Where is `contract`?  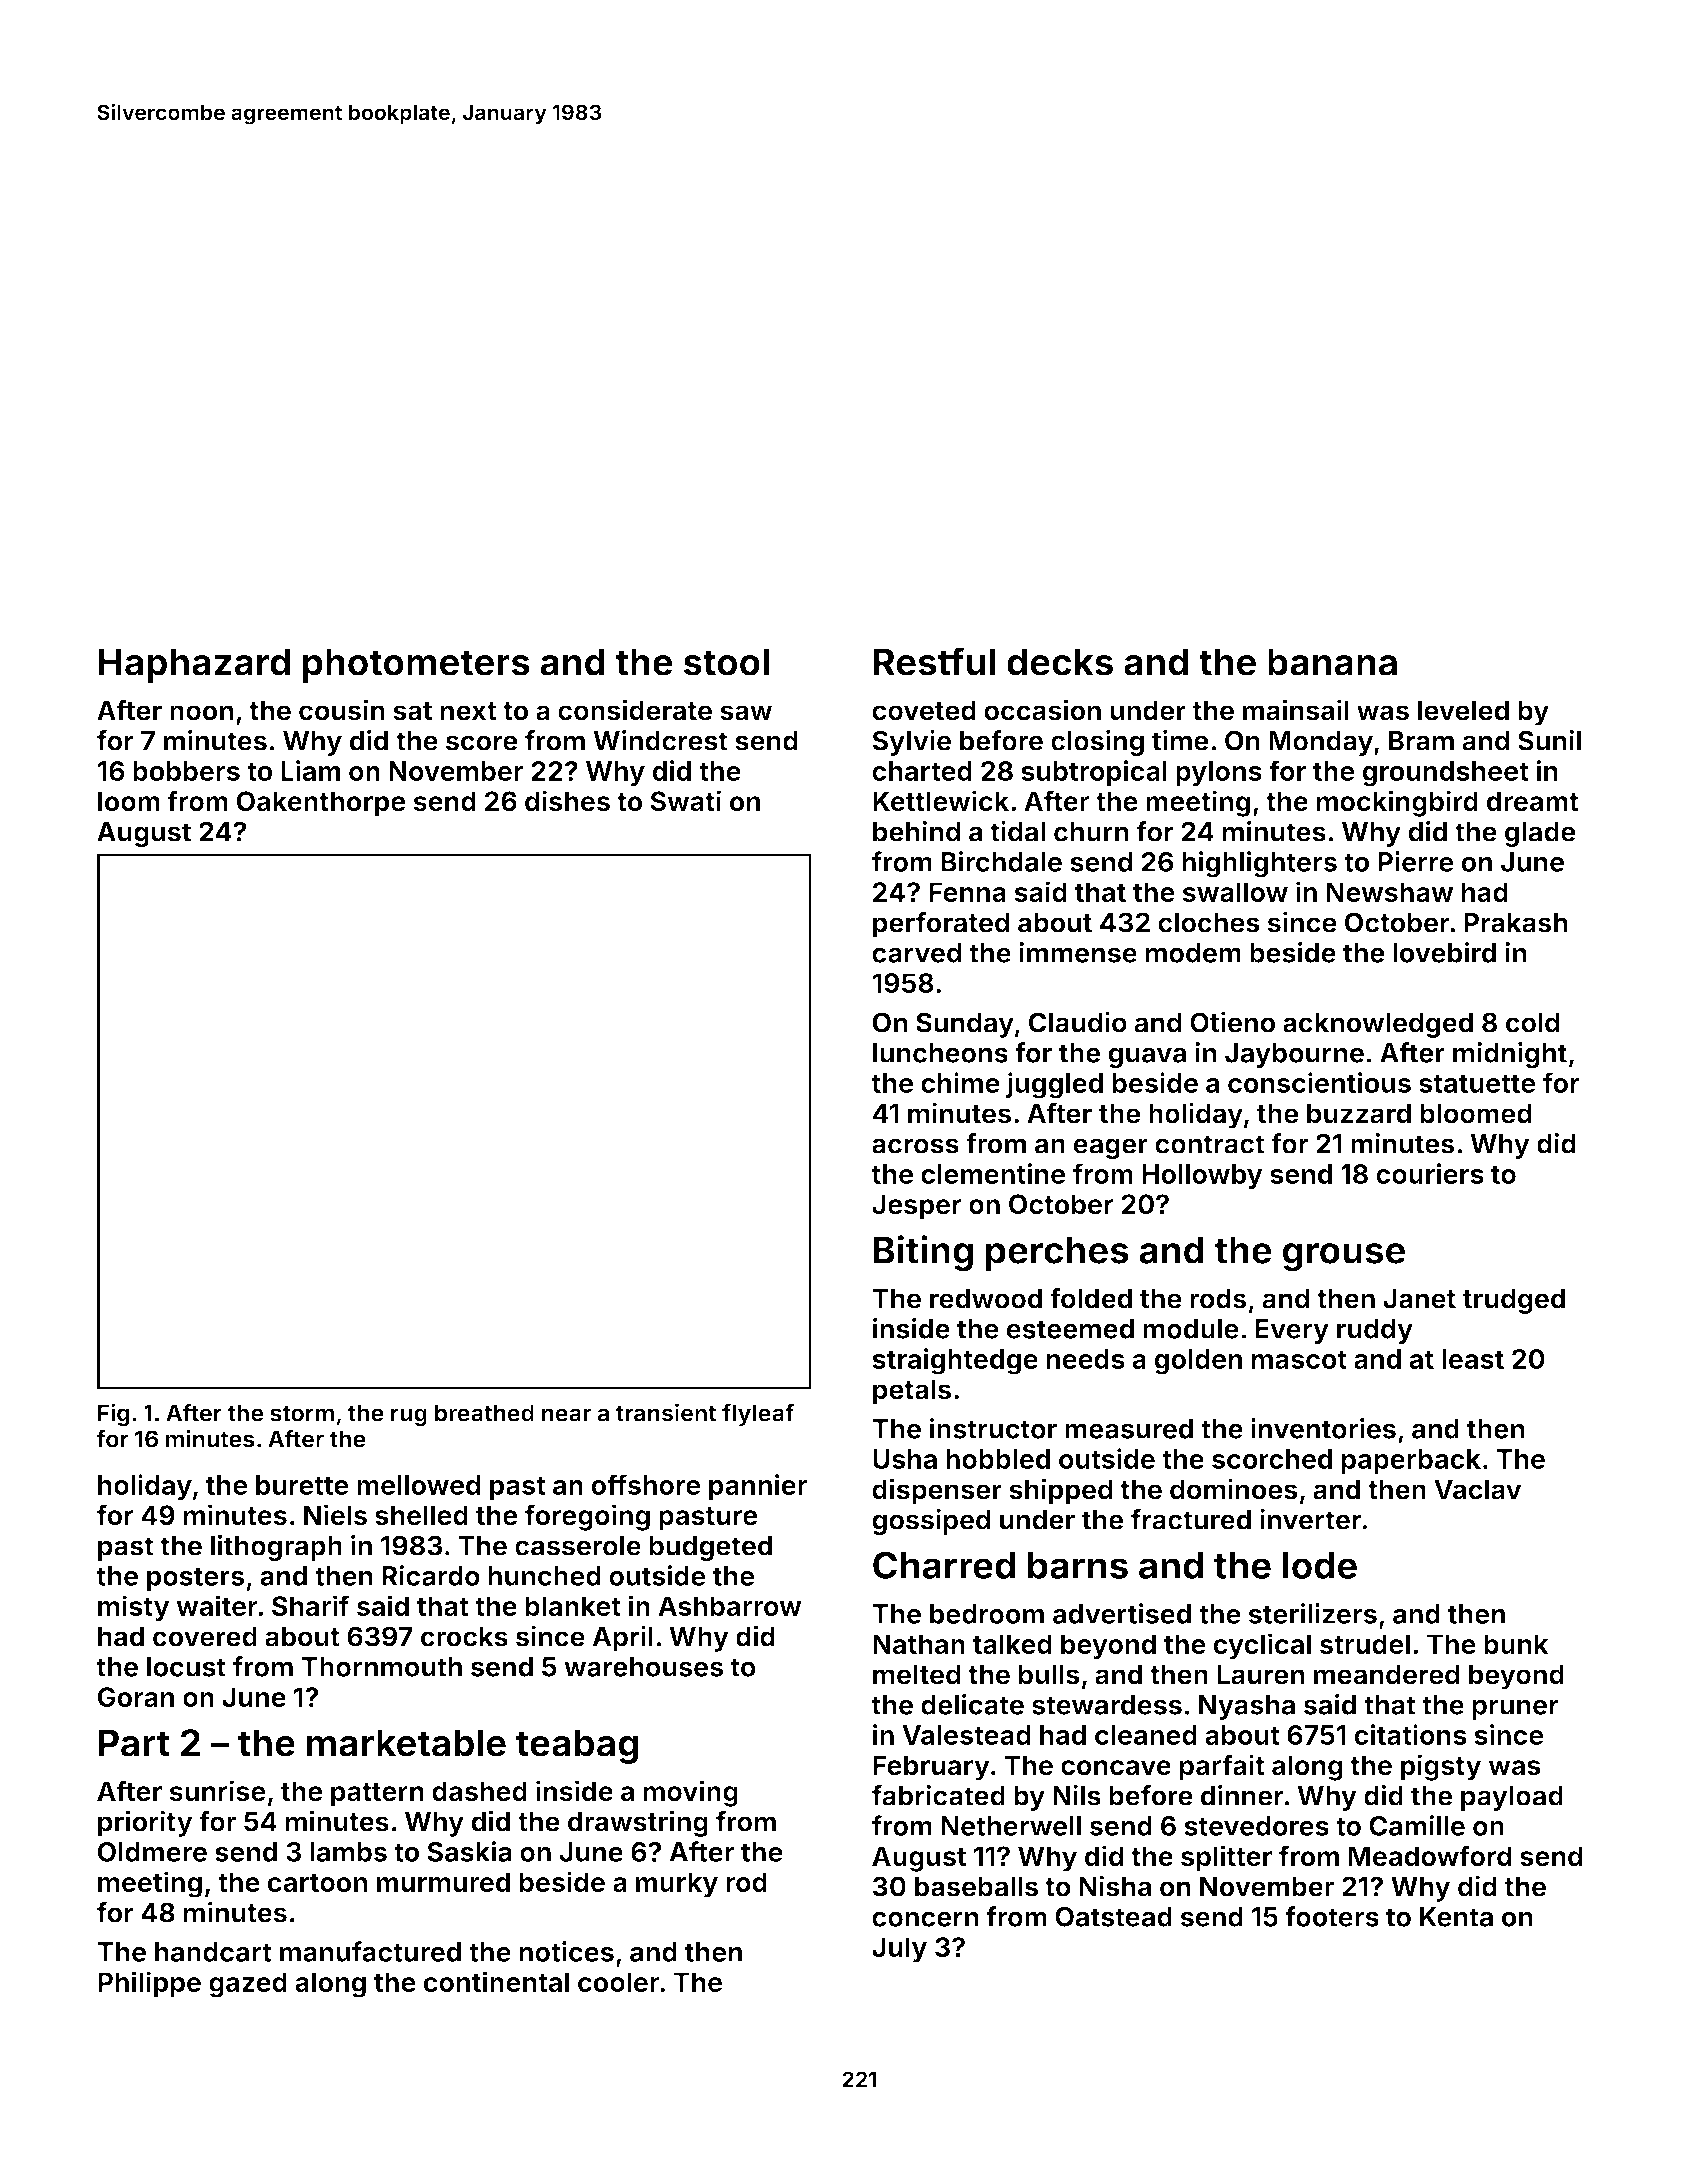 contract is located at coordinates (1210, 1144).
